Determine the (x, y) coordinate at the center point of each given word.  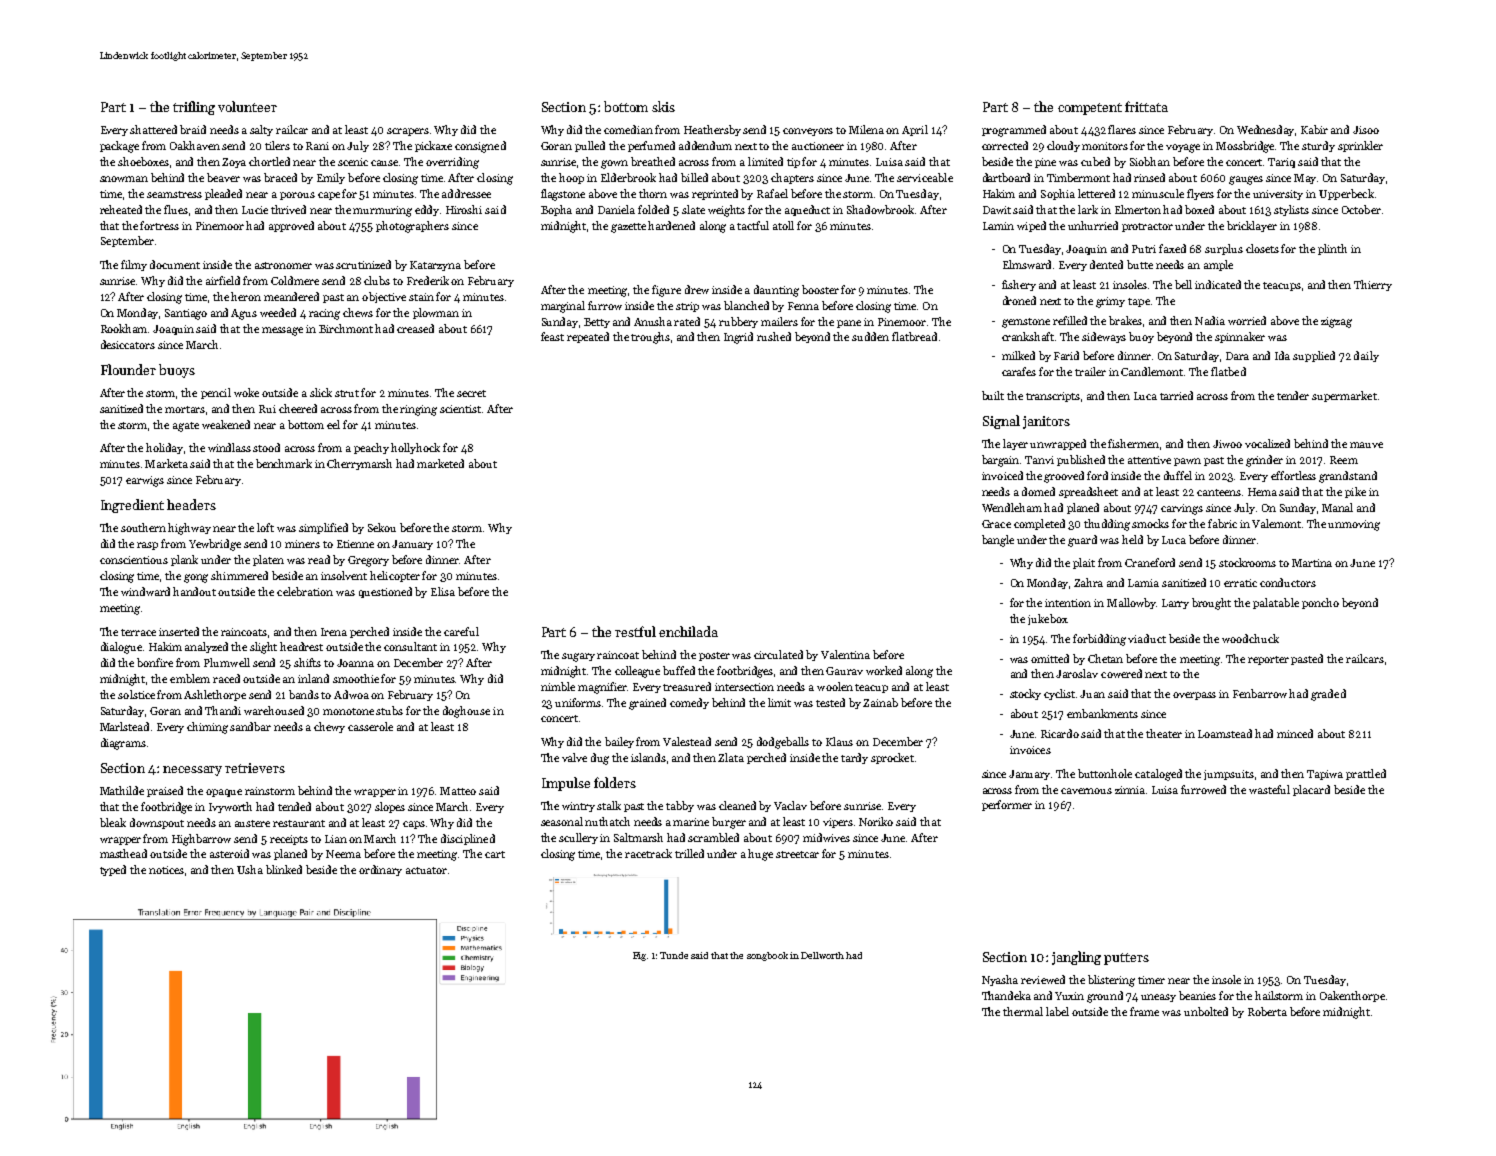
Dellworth (822, 955)
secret (471, 393)
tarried (1176, 395)
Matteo (458, 791)
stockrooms (1247, 562)
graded (1328, 695)
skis (663, 106)
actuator (426, 870)
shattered (153, 129)
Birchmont (346, 328)
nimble (558, 686)
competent (1090, 109)
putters (1126, 959)
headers (191, 504)
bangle (998, 541)
